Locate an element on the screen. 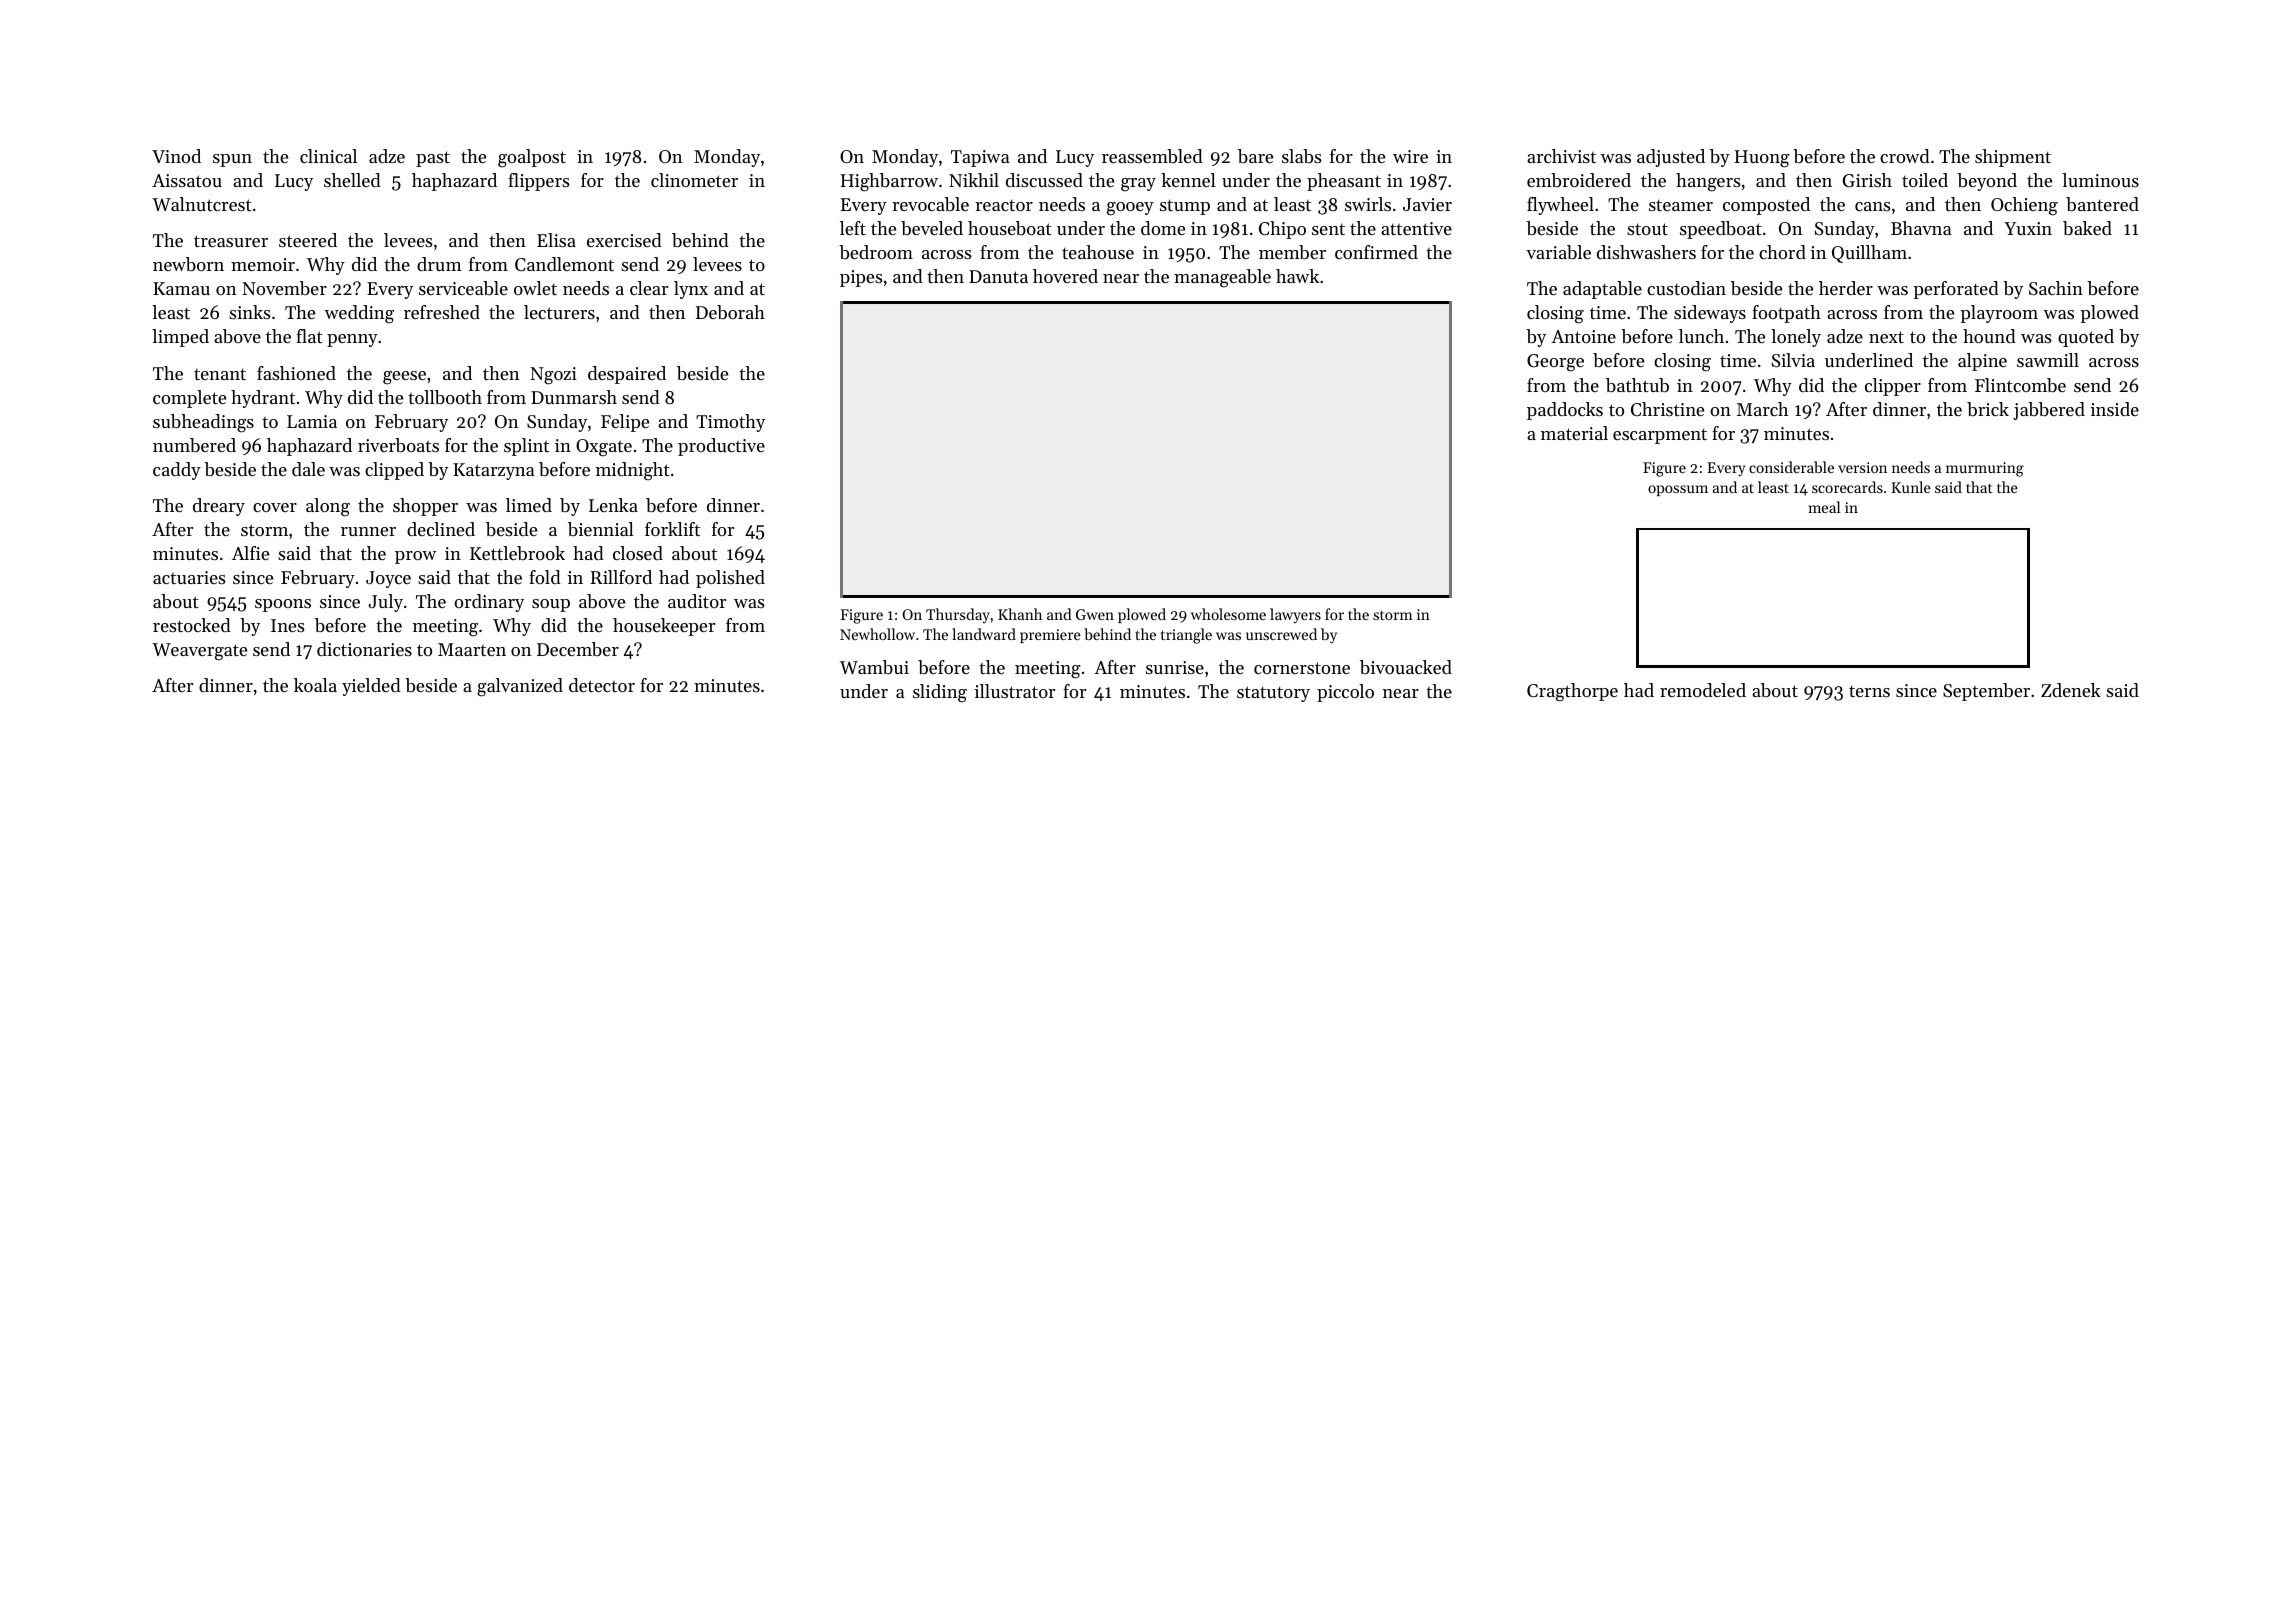  Gwen is located at coordinates (1095, 614).
